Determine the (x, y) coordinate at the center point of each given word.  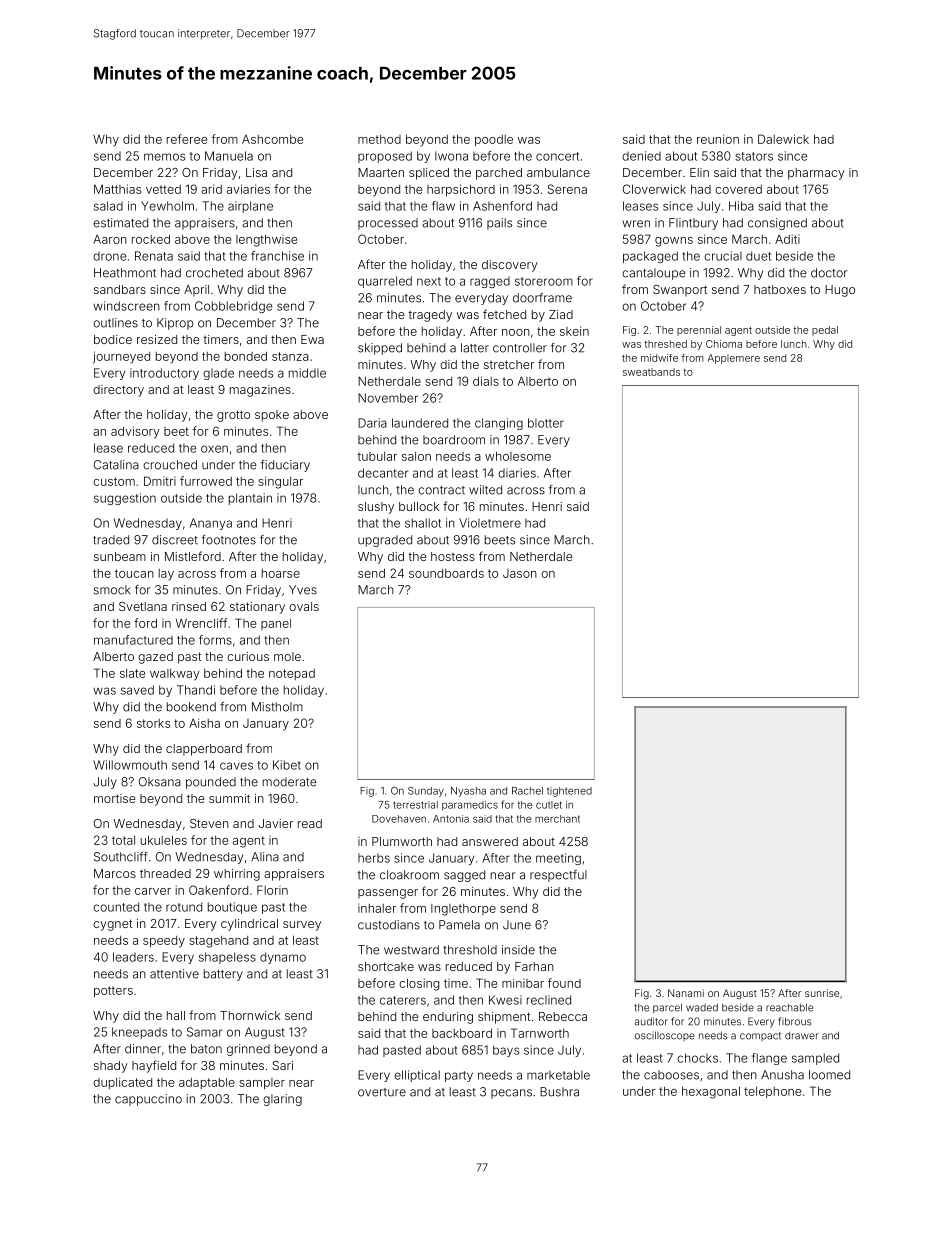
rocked (151, 239)
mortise (114, 798)
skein (574, 331)
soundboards (446, 573)
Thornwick (250, 1015)
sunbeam (120, 556)
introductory (164, 374)
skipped (380, 349)
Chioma (724, 344)
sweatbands (651, 372)
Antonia (451, 819)
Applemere (734, 359)
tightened (569, 792)
